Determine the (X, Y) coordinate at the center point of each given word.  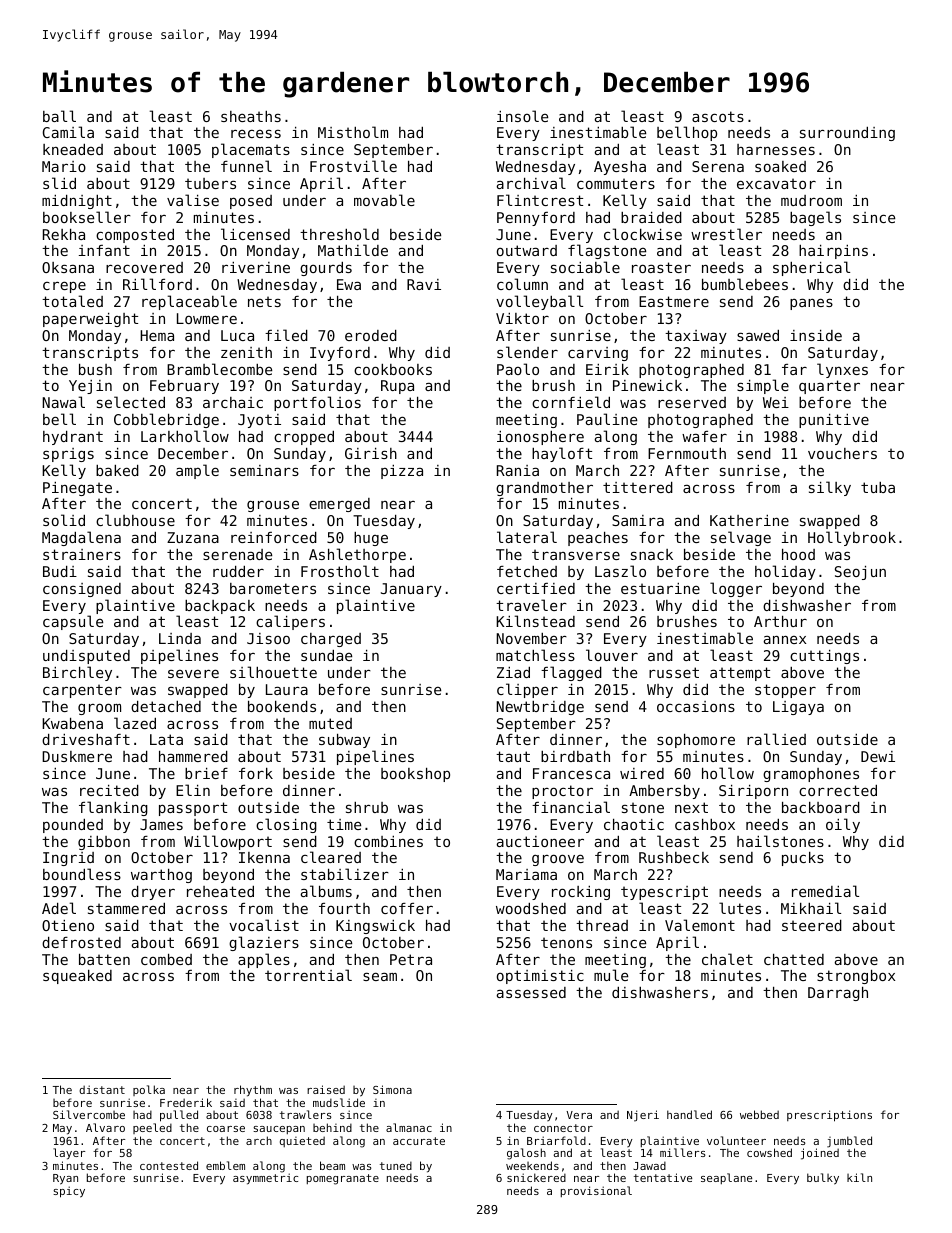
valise (193, 200)
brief (206, 773)
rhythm (253, 1091)
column (522, 284)
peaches (598, 539)
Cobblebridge (166, 420)
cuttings (824, 657)
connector (563, 1128)
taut (513, 756)
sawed (758, 335)
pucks (803, 859)
